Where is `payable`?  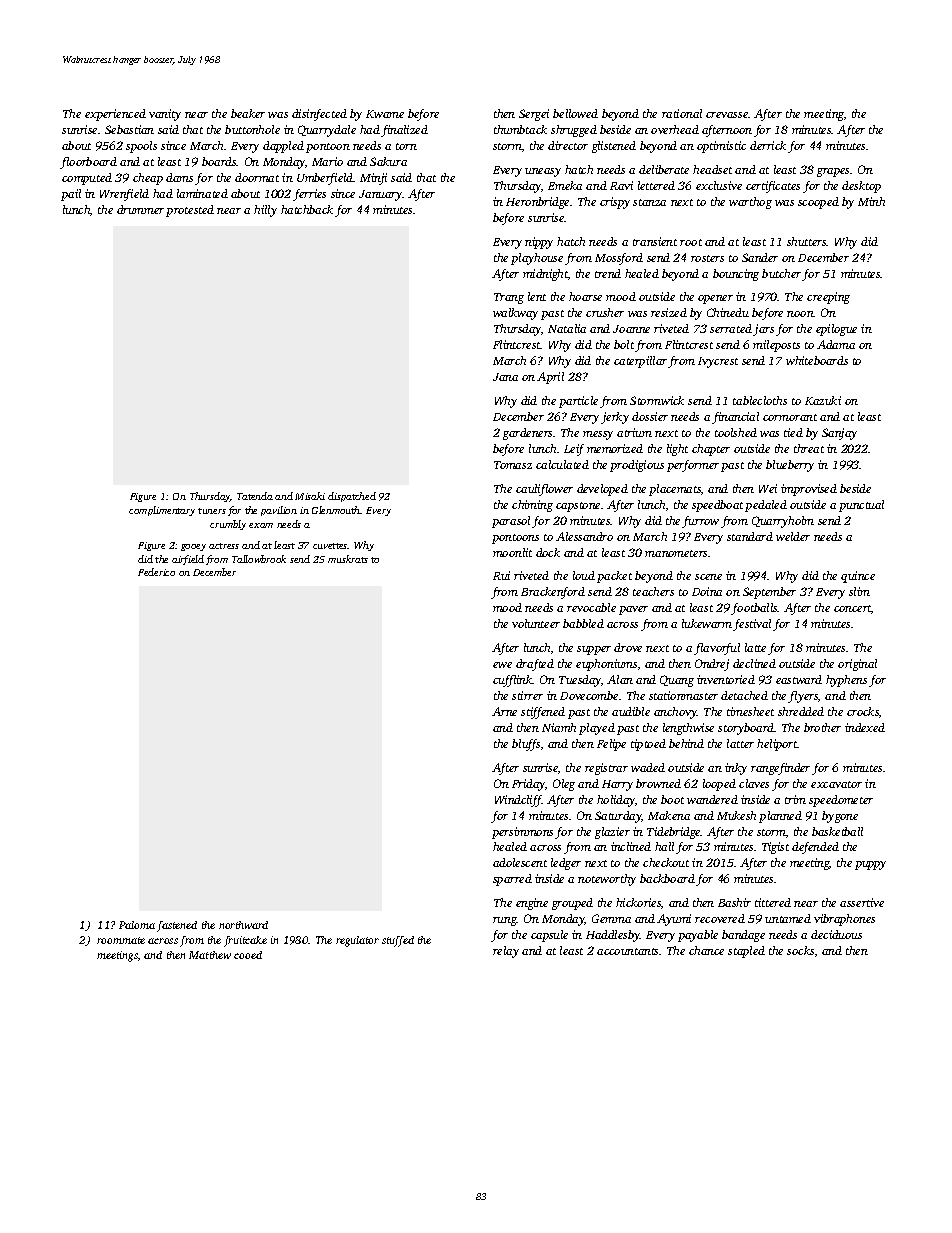
payable is located at coordinates (698, 936).
